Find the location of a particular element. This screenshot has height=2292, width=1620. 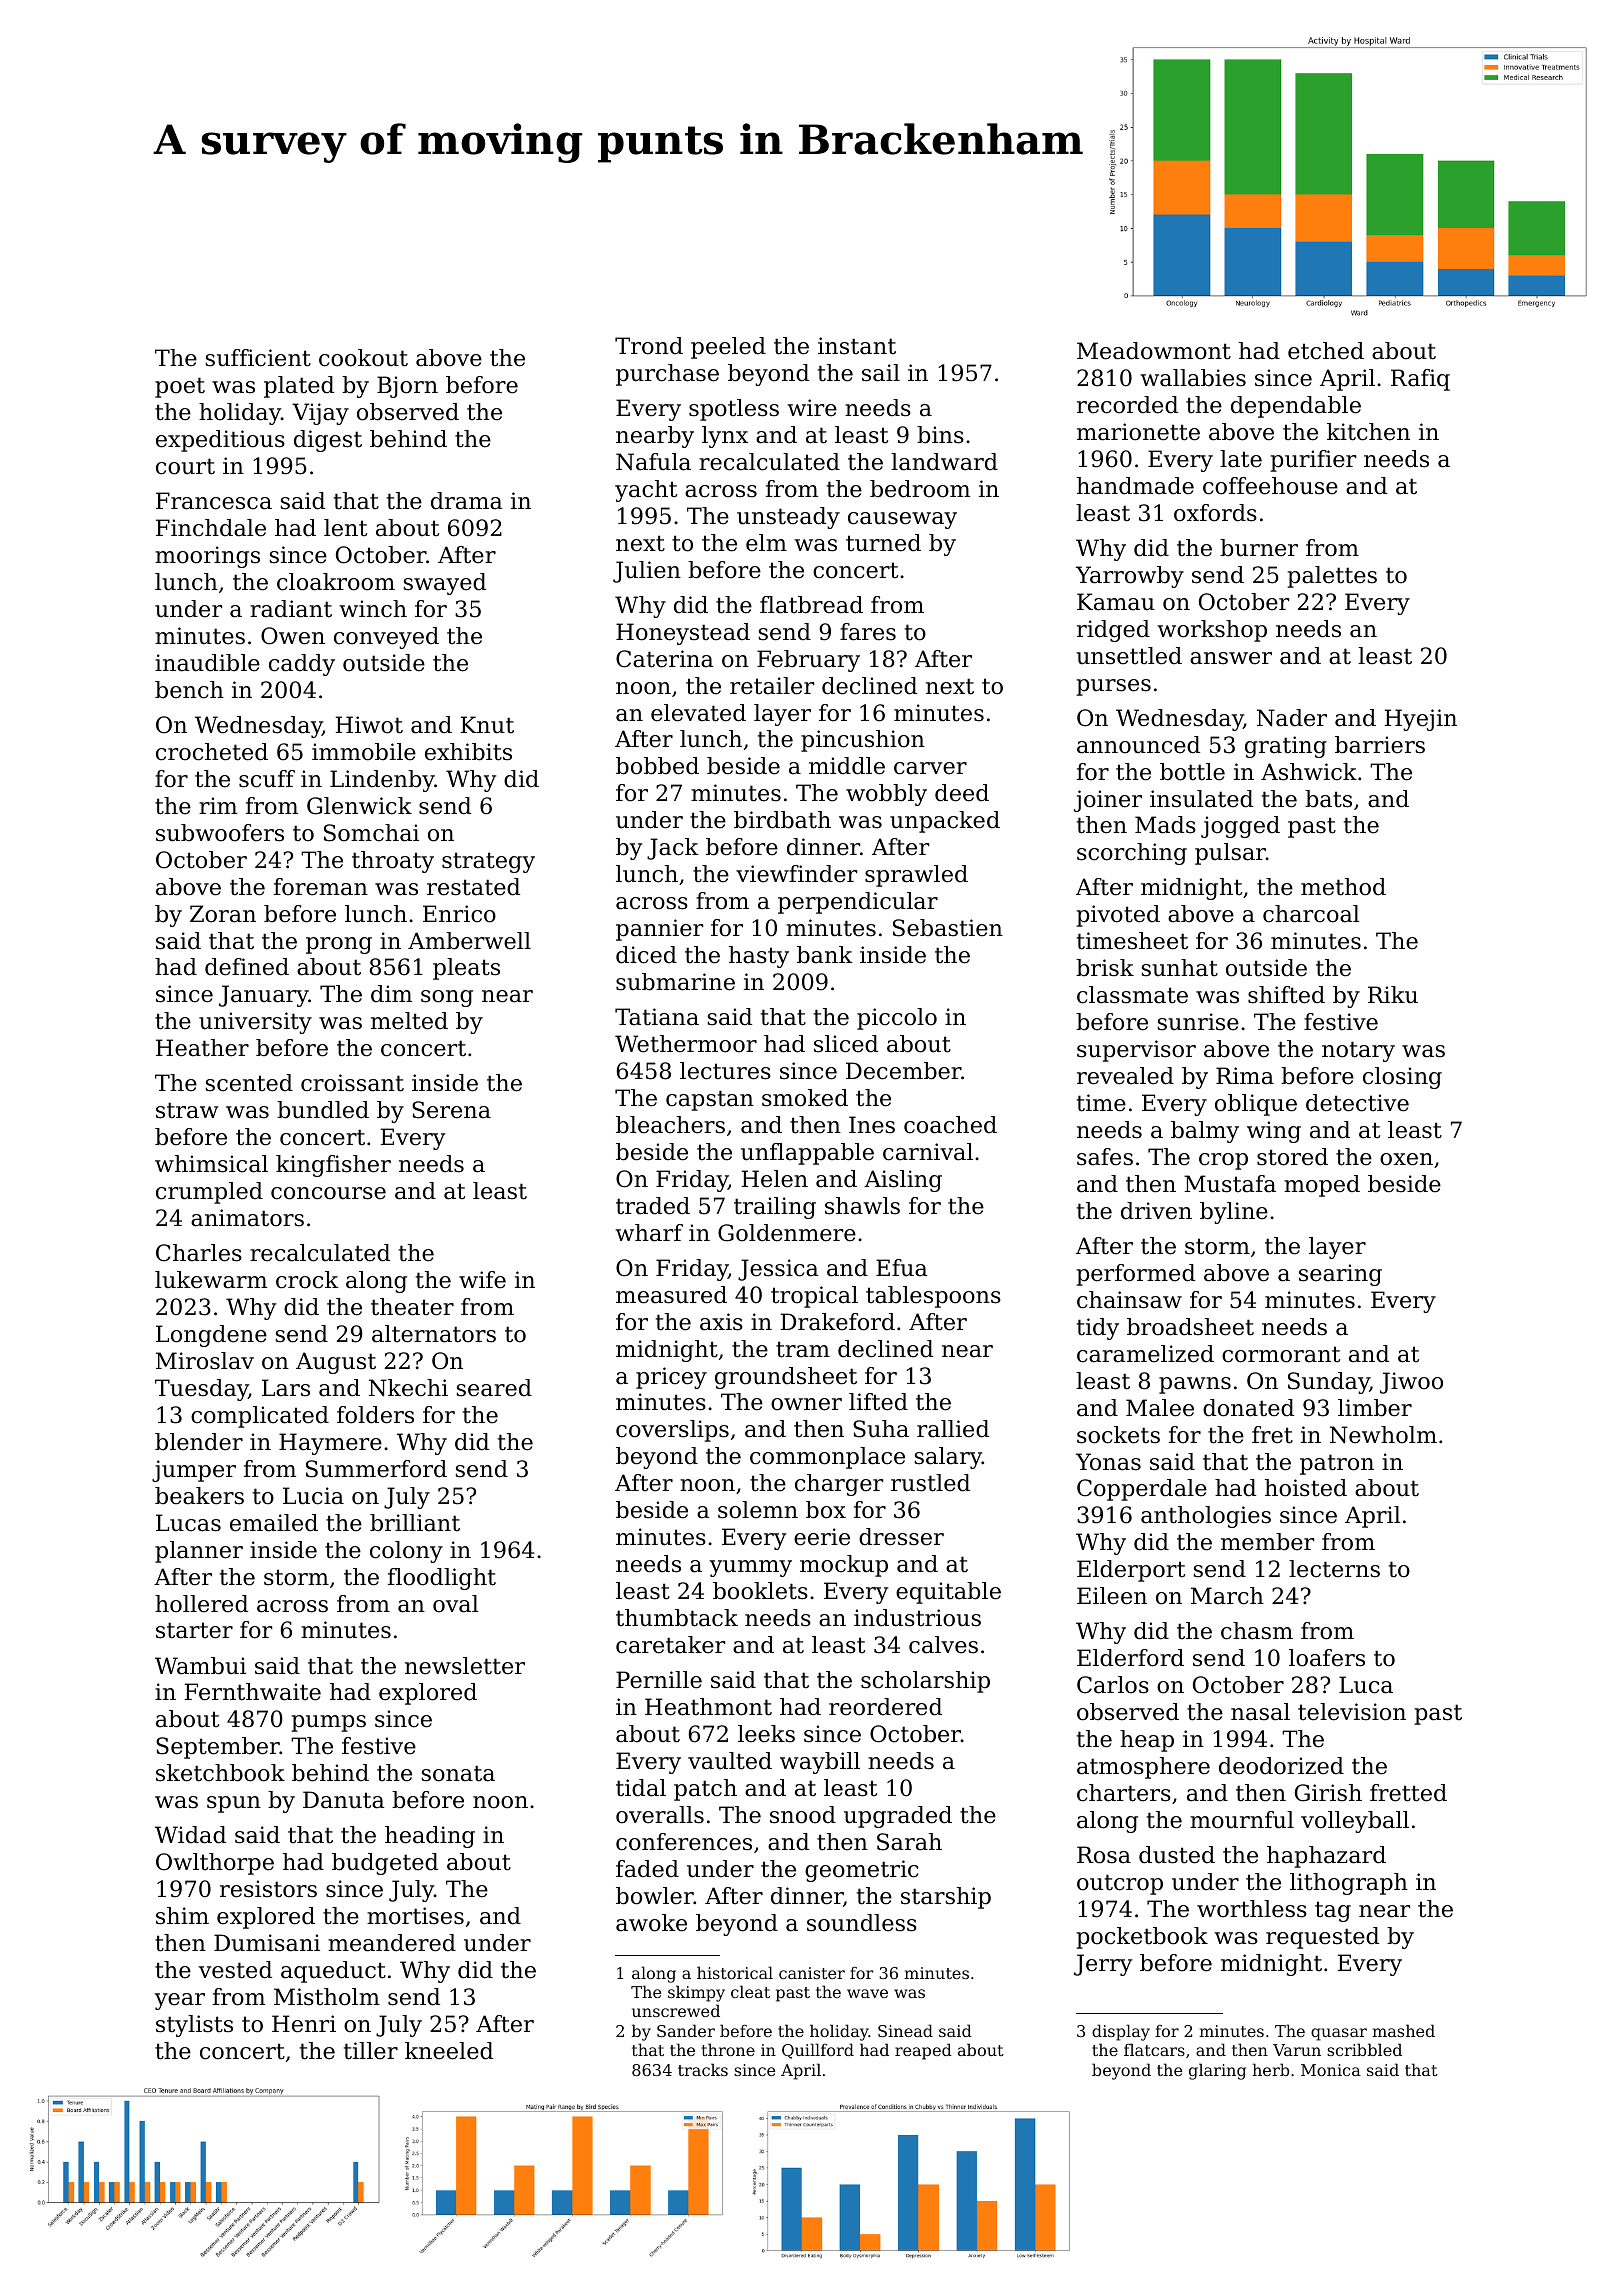

Monica is located at coordinates (1331, 2070).
